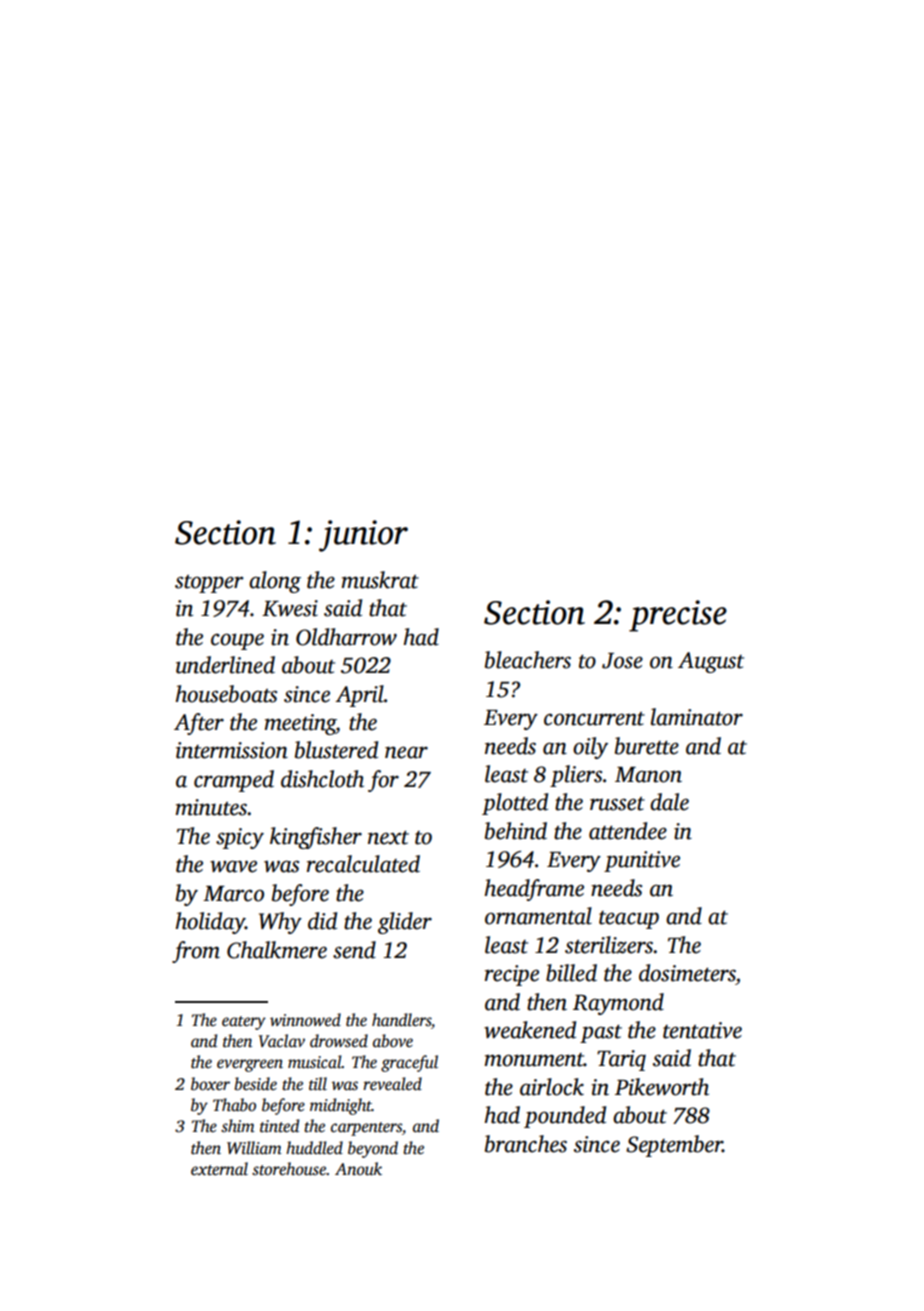 This screenshot has width=924, height=1311. What do you see at coordinates (711, 662) in the screenshot?
I see `August` at bounding box center [711, 662].
